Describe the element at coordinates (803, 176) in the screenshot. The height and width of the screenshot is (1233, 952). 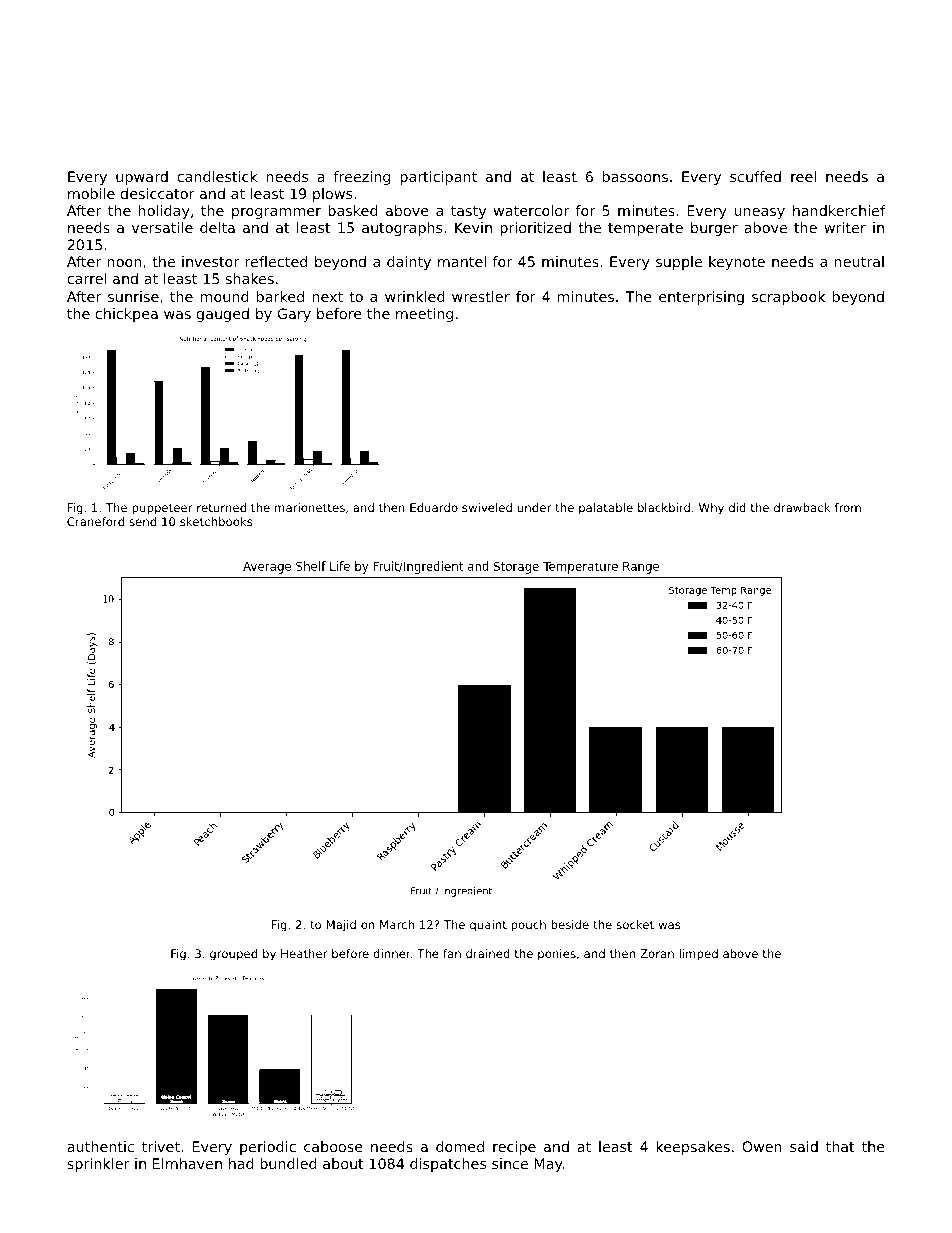
I see `reel` at that location.
